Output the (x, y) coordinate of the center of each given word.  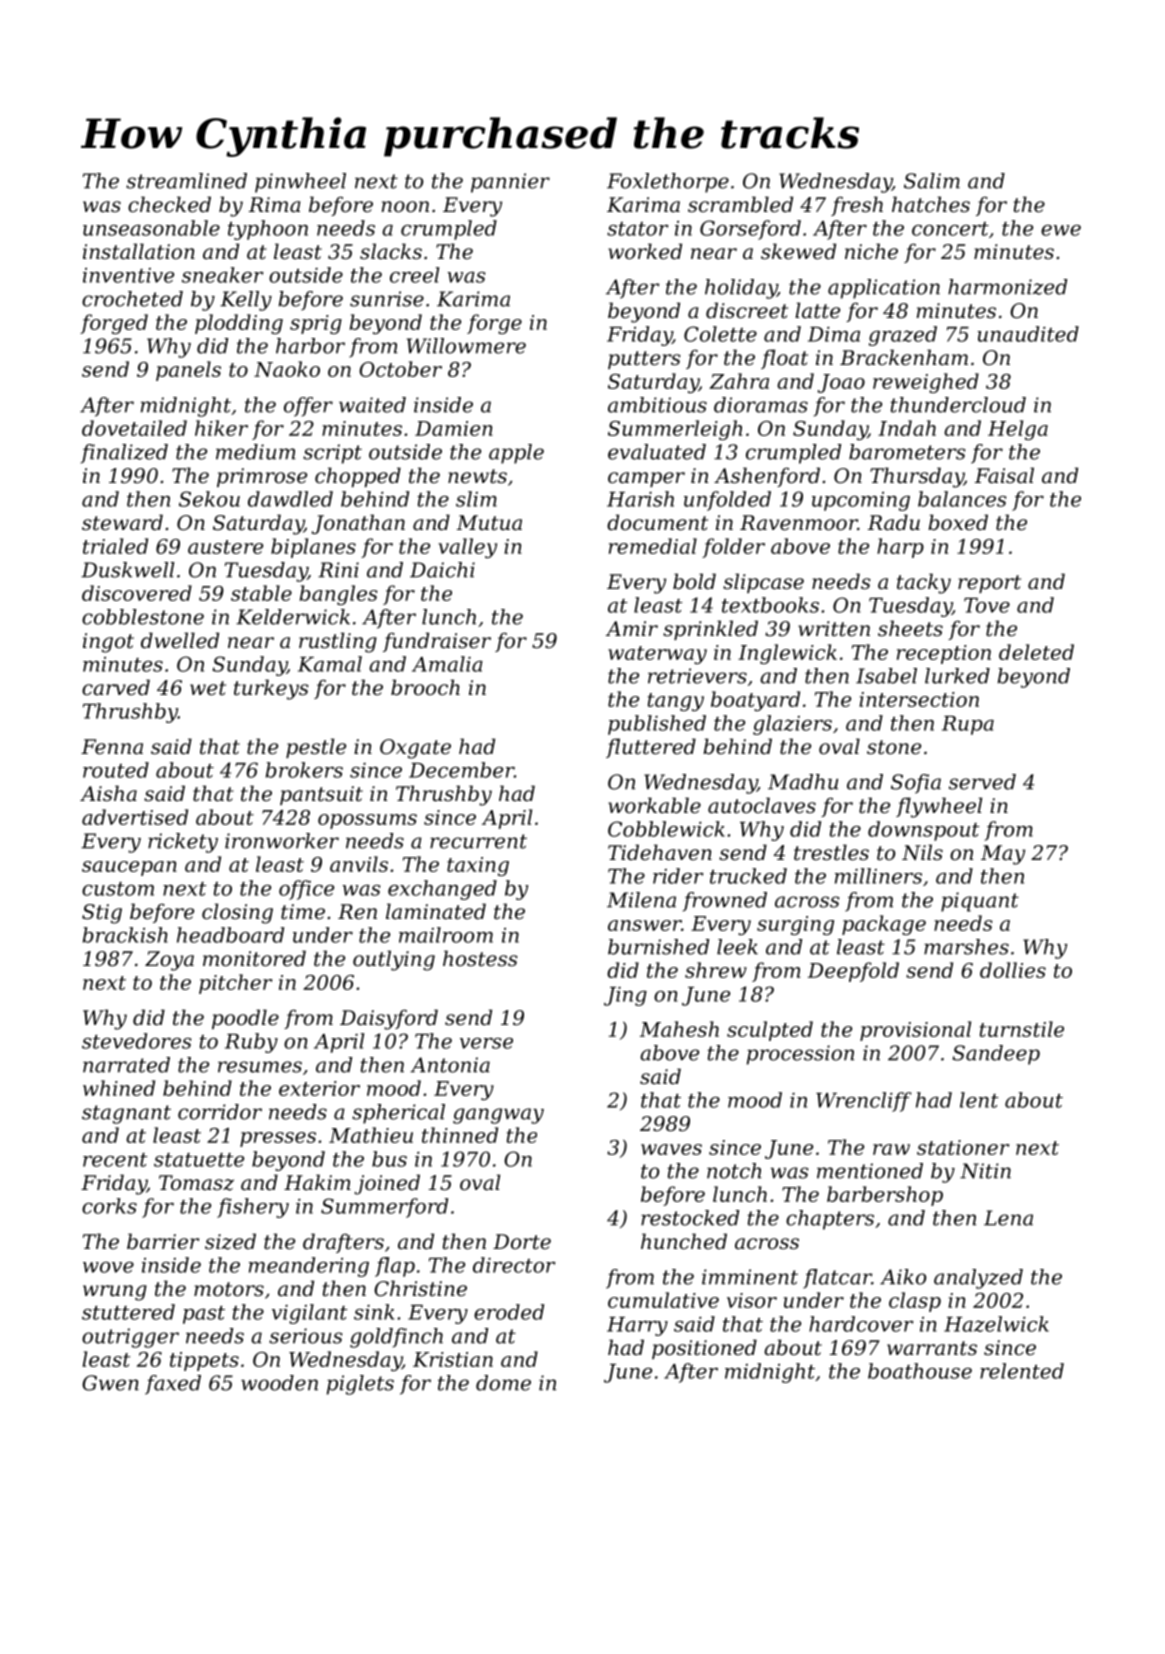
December (461, 770)
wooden (279, 1383)
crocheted (132, 299)
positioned (704, 1349)
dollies (1013, 970)
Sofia (916, 784)
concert (950, 229)
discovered (137, 593)
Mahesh (679, 1029)
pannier (510, 183)
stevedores (136, 1041)
